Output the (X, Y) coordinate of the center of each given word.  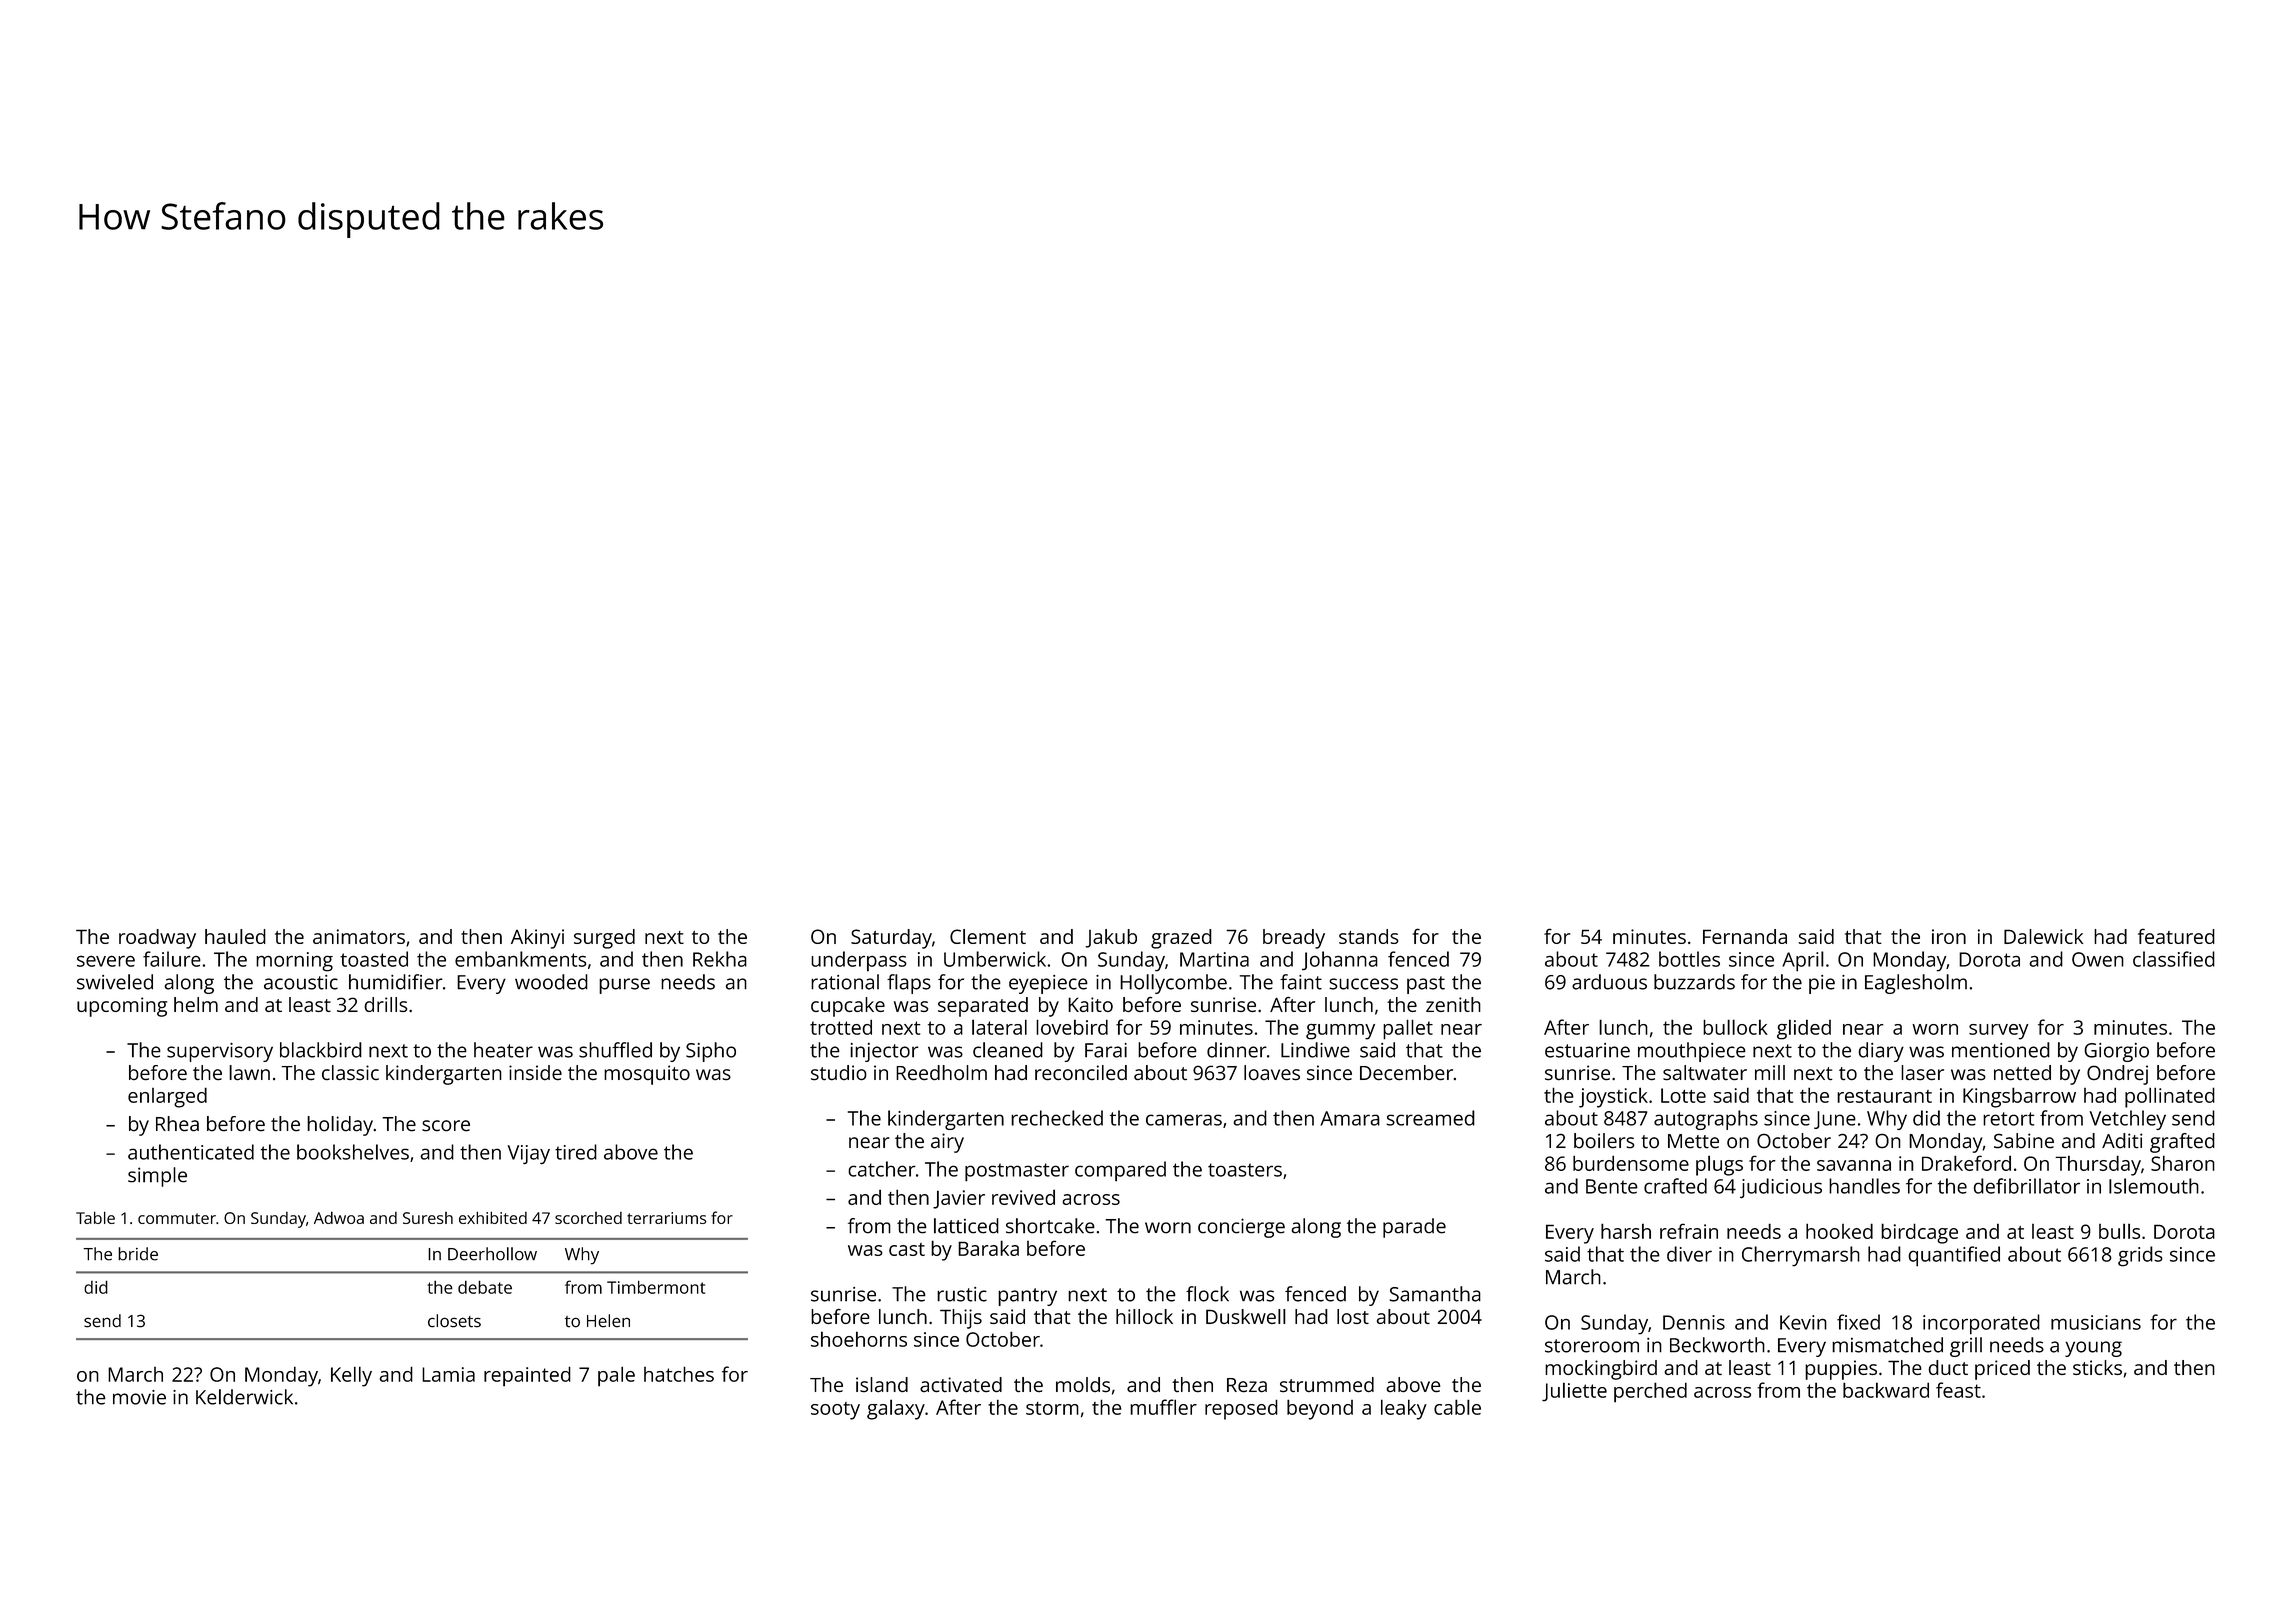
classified (2174, 959)
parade (1414, 1228)
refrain (1689, 1231)
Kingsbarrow (2019, 1097)
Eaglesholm (1916, 984)
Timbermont (656, 1287)
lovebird (1072, 1027)
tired (576, 1152)
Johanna (1340, 960)
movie (139, 1397)
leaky (1404, 1409)
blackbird (321, 1050)
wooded (551, 982)
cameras (1184, 1120)
